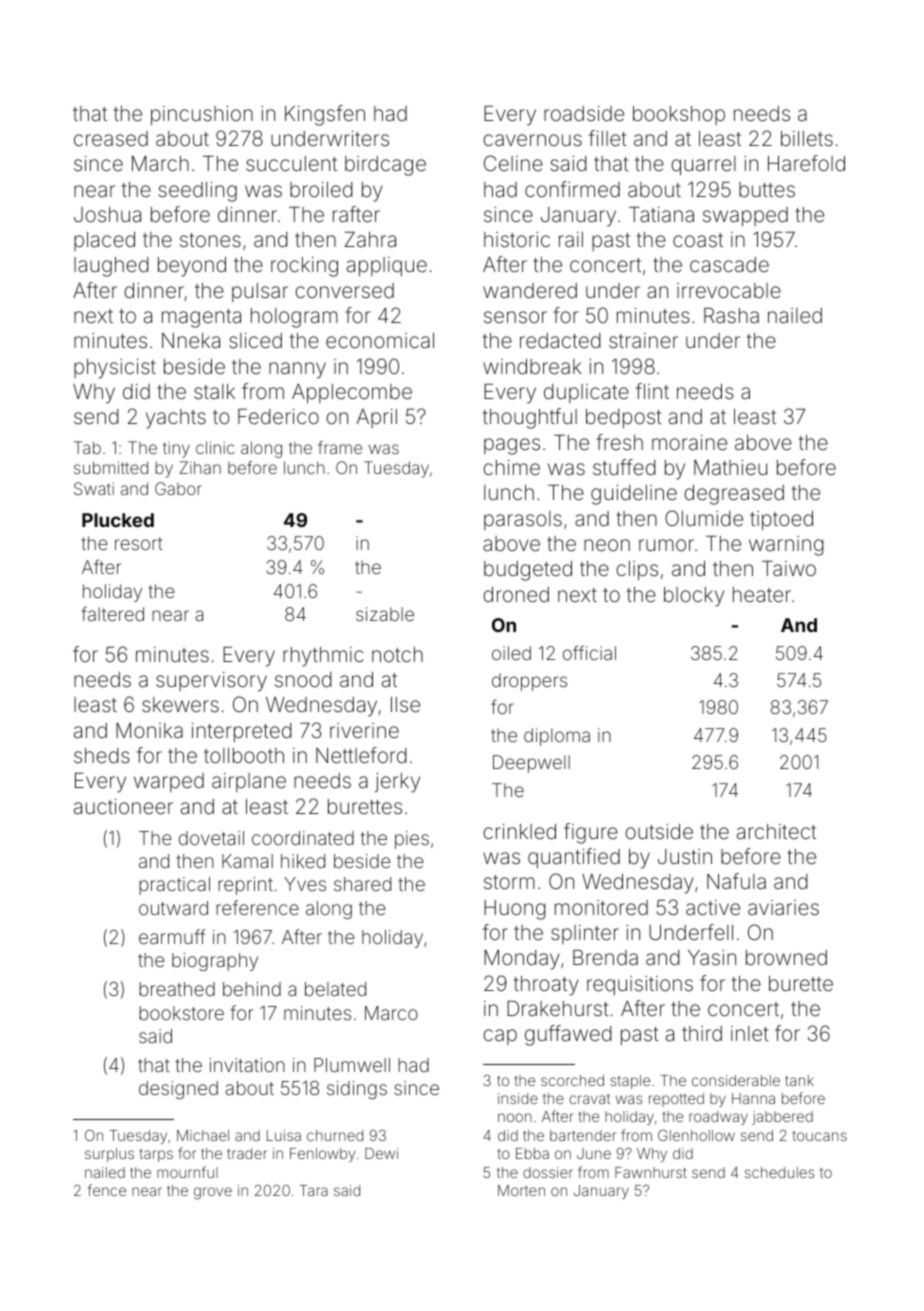 The image size is (924, 1311). Describe the element at coordinates (247, 1065) in the document. I see `invitation` at that location.
